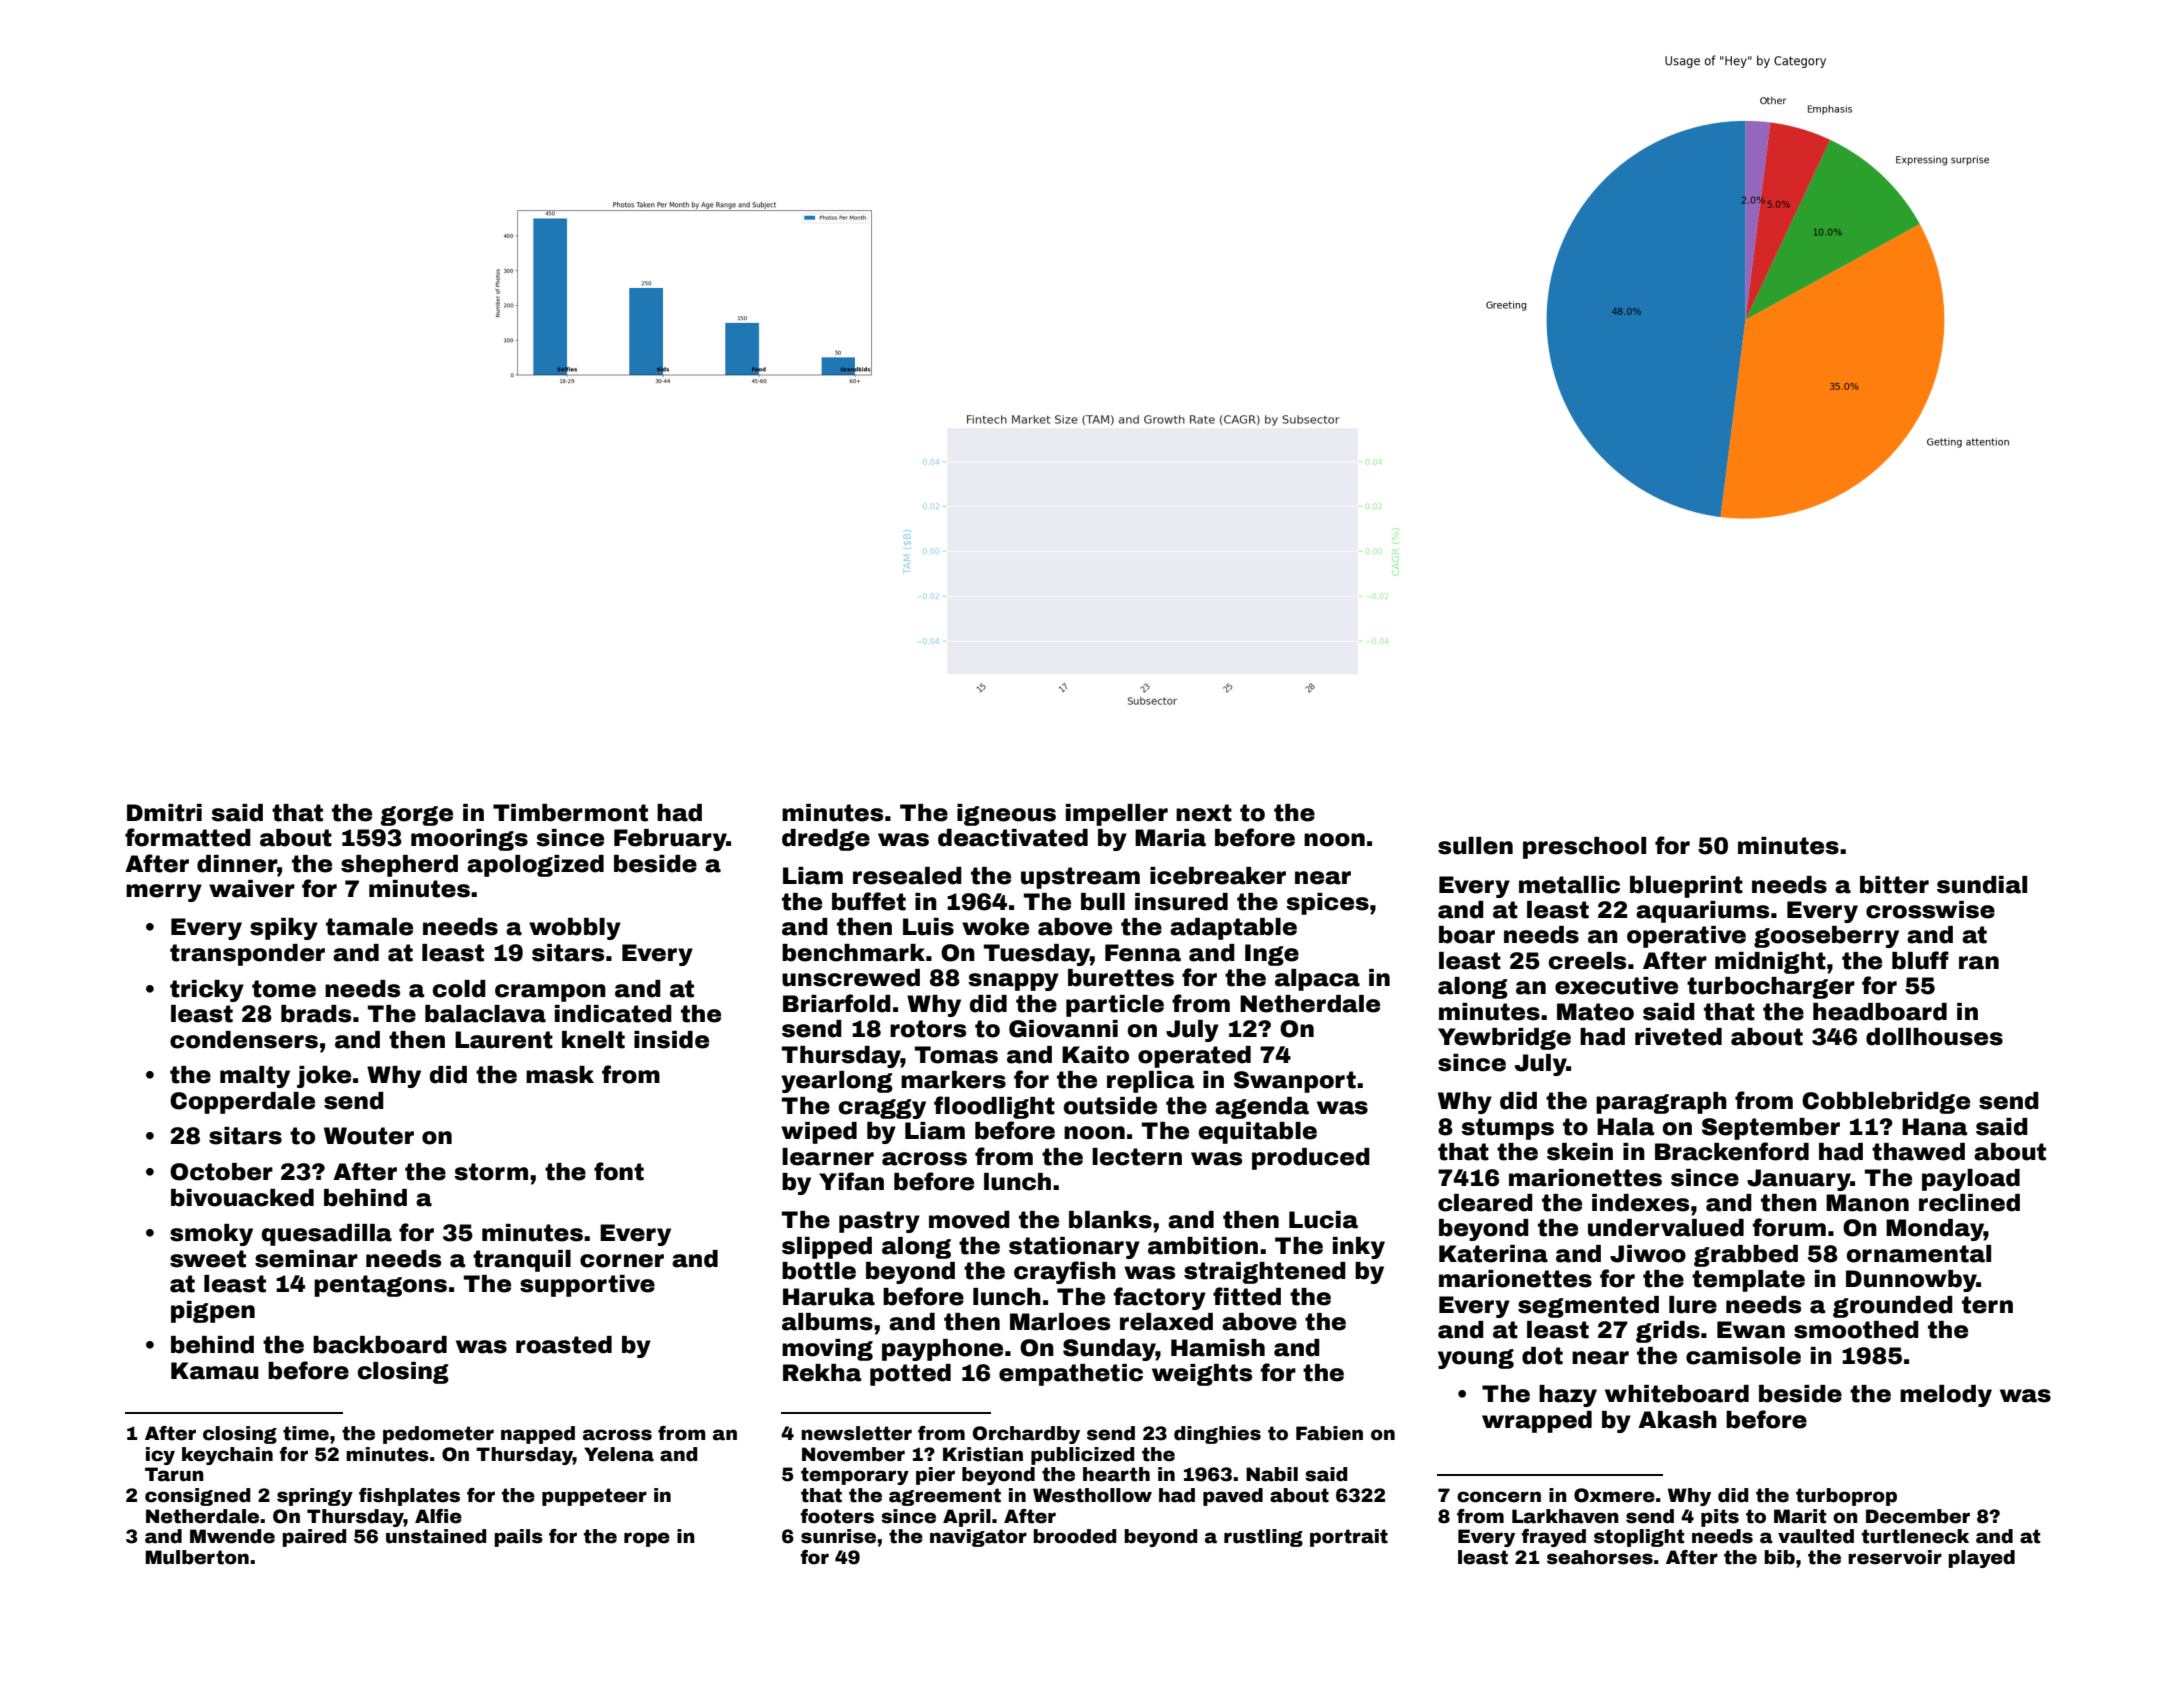 The image size is (2178, 1683). What do you see at coordinates (164, 813) in the page?
I see `Dmitri` at bounding box center [164, 813].
